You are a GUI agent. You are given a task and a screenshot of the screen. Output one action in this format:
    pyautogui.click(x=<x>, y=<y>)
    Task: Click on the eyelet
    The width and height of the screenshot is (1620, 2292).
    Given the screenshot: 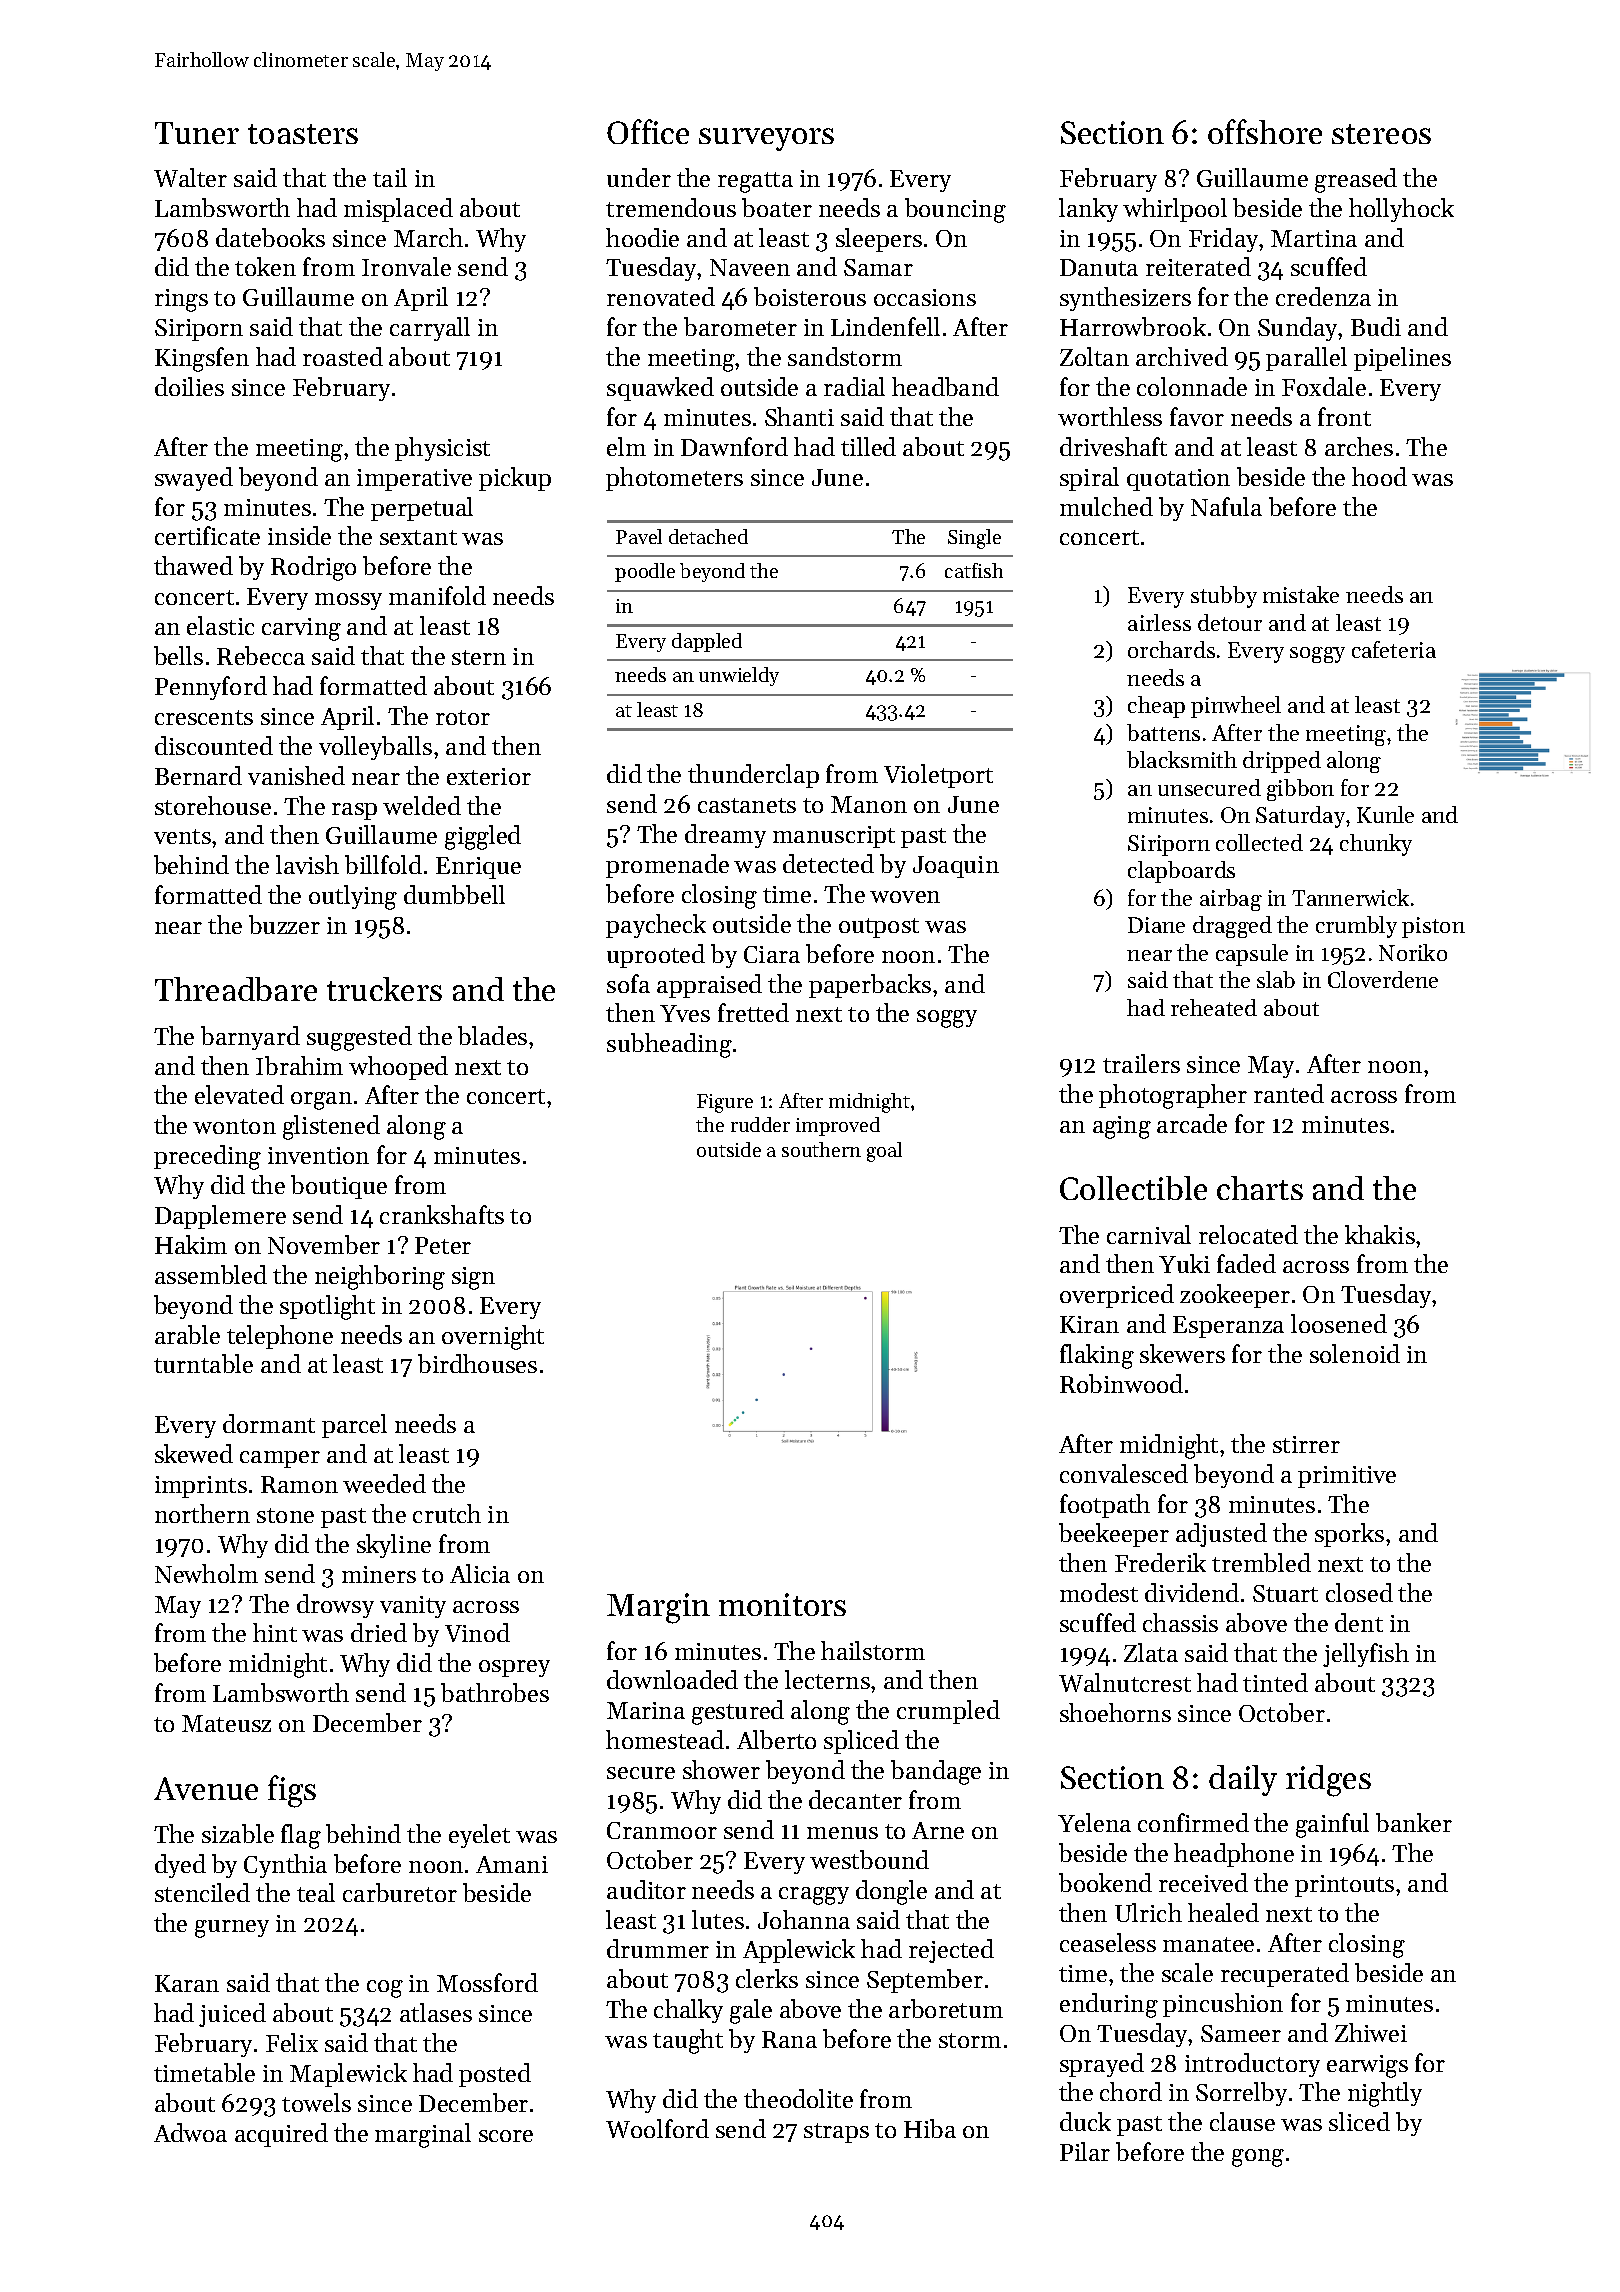 What is the action you would take?
    pyautogui.click(x=479, y=1836)
